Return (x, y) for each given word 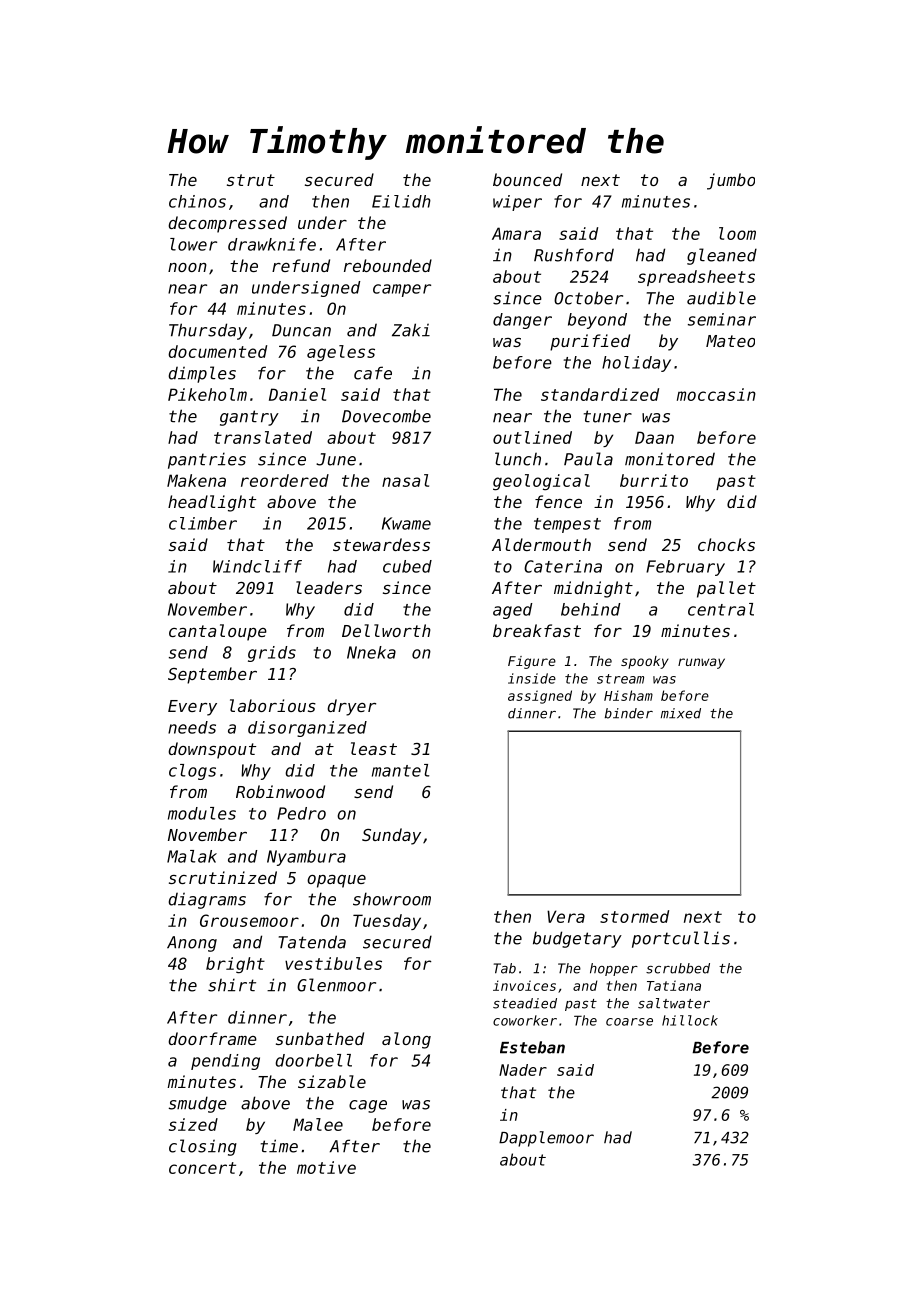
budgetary (577, 939)
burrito (654, 480)
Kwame (406, 523)
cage (368, 1106)
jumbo (731, 181)
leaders (329, 587)
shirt (232, 985)
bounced (527, 179)
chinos (197, 201)
